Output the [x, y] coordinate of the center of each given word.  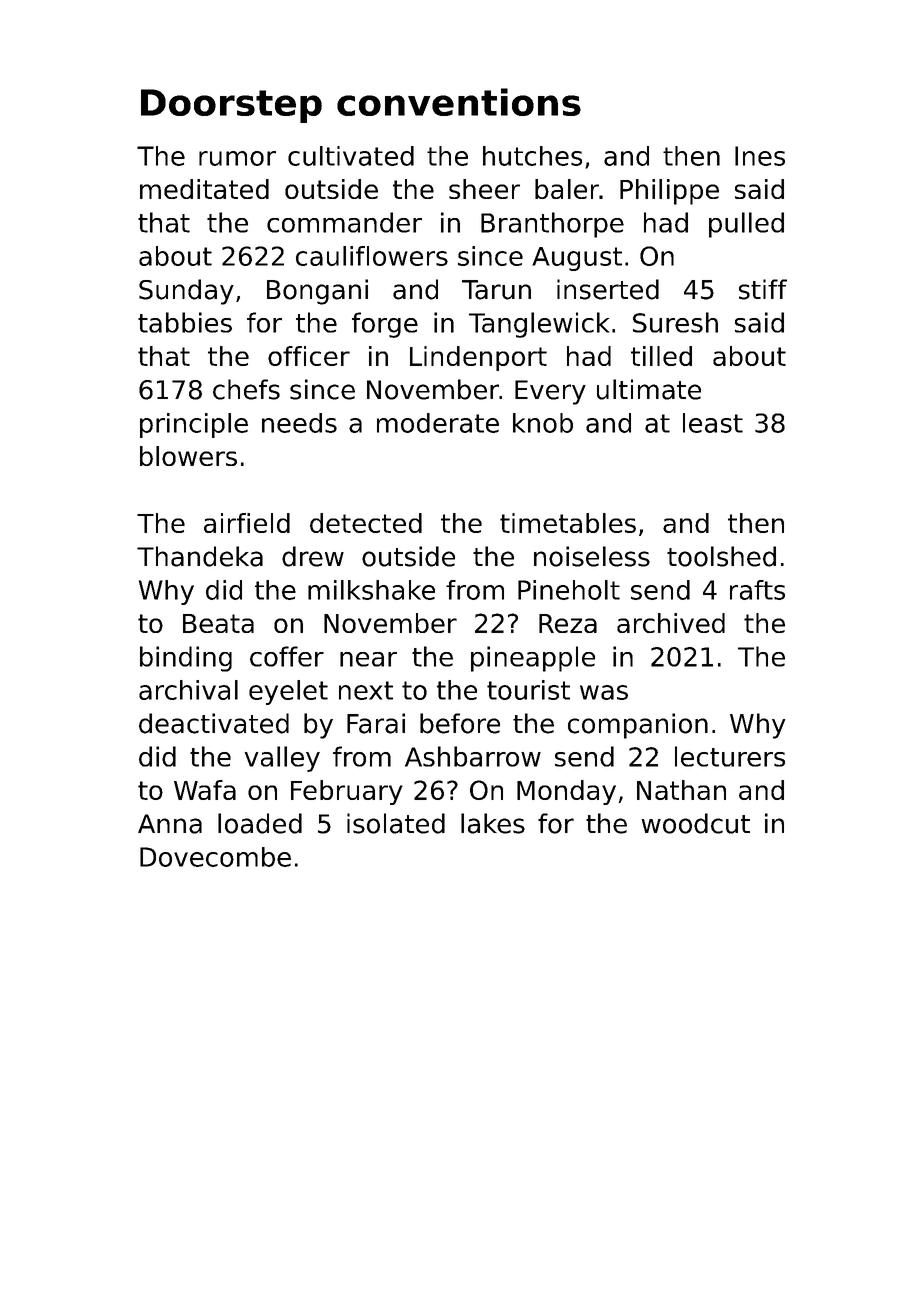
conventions [459, 102]
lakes [493, 823]
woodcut [696, 823]
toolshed [721, 556]
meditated [204, 189]
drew [313, 556]
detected [366, 523]
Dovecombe [215, 857]
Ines [760, 156]
